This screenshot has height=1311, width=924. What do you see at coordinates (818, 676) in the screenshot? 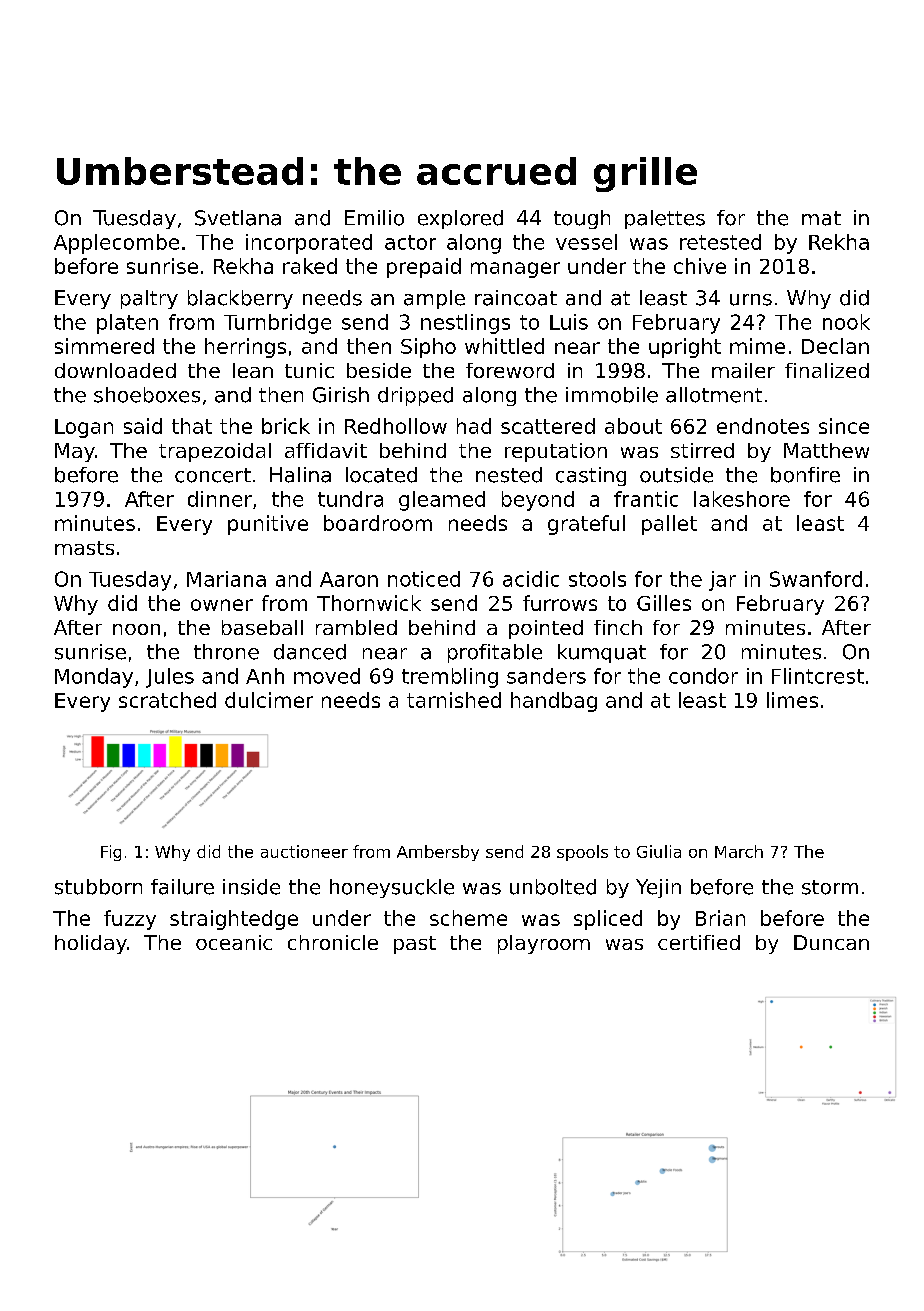
I see `Flintcrest` at bounding box center [818, 676].
